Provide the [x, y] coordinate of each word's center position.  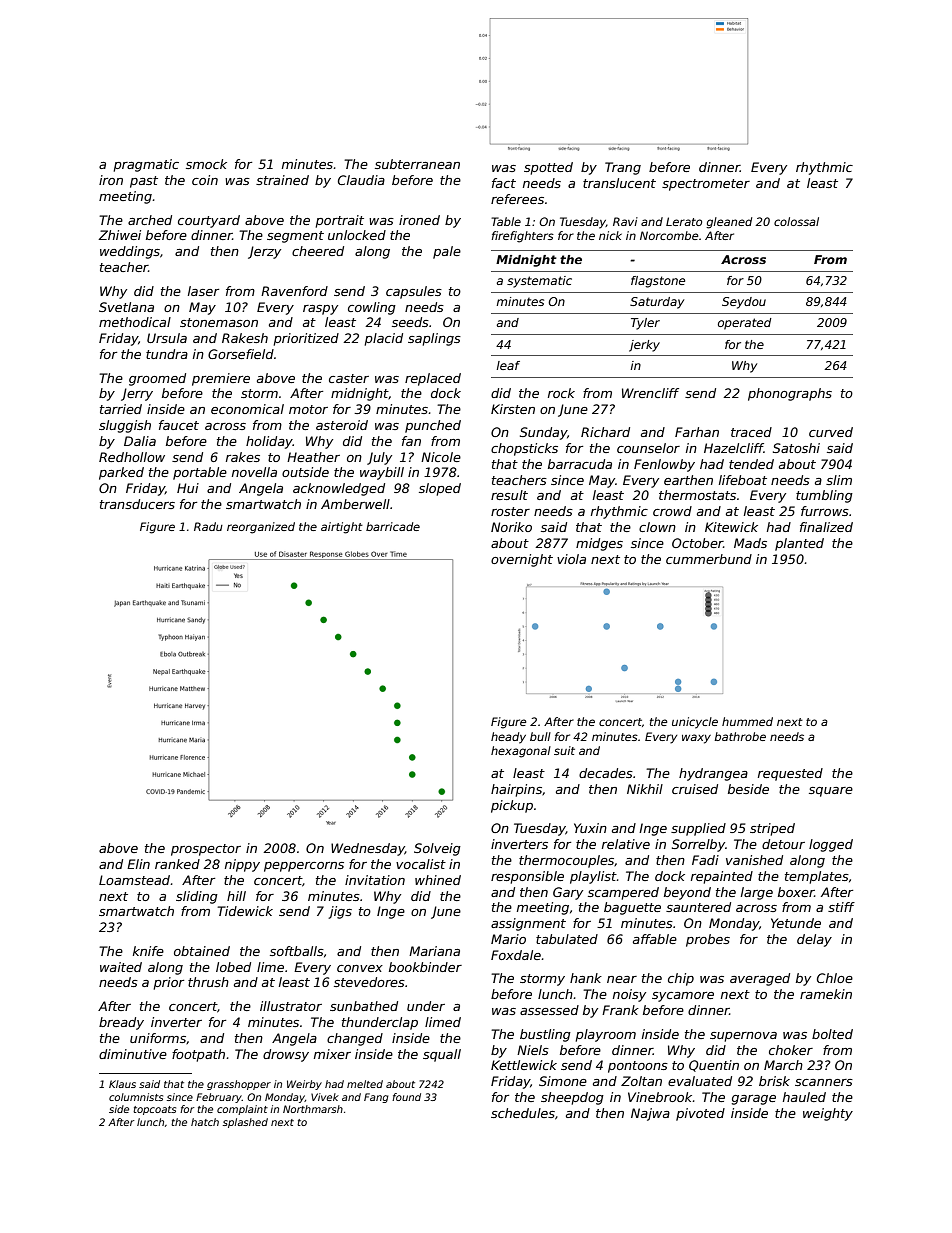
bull [540, 736]
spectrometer [706, 185]
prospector [206, 850]
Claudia [361, 180]
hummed [747, 721]
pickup [512, 806]
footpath [198, 1055]
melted [365, 1084]
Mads [750, 543]
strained [282, 180]
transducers [137, 504]
